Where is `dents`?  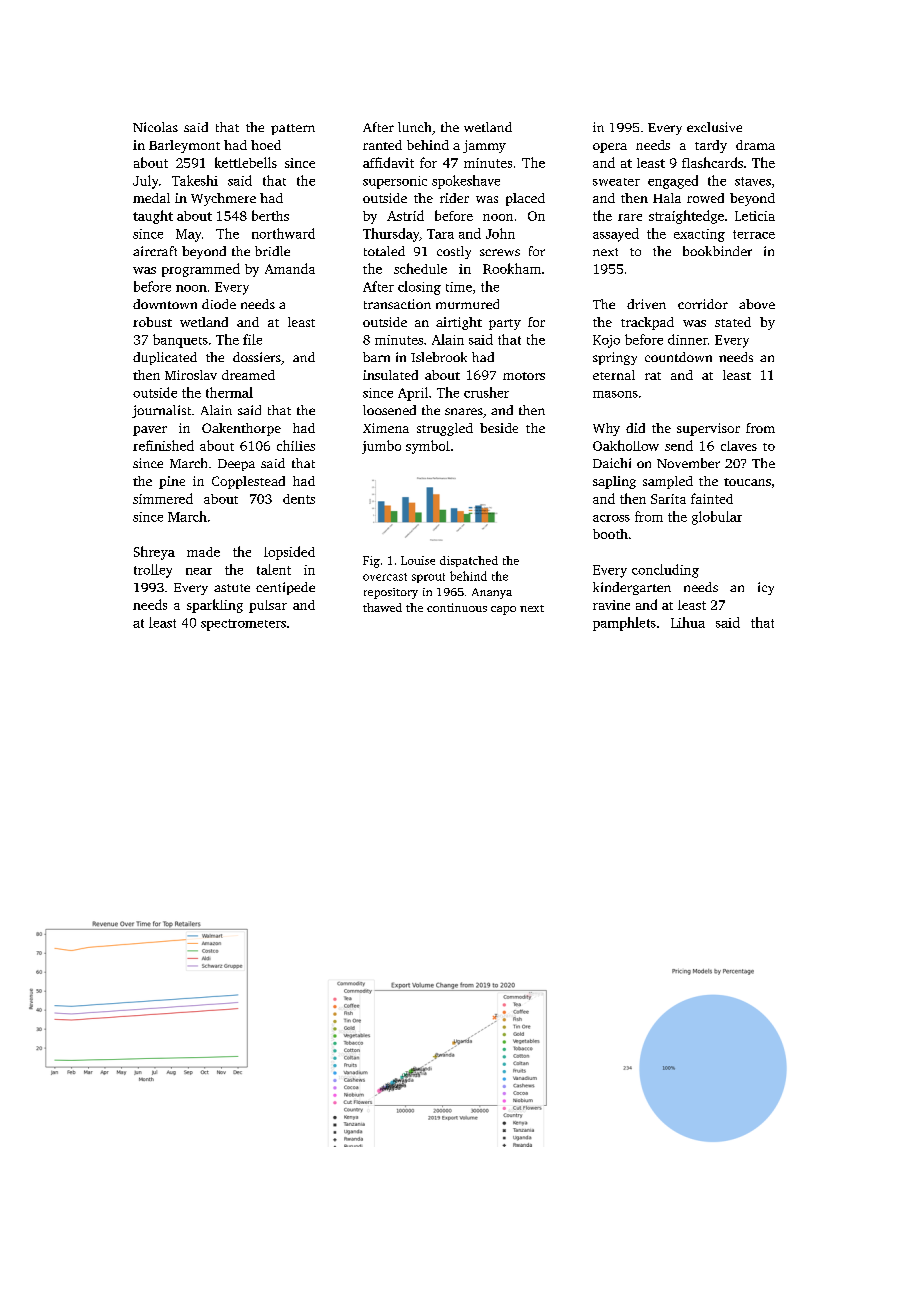 dents is located at coordinates (299, 499).
